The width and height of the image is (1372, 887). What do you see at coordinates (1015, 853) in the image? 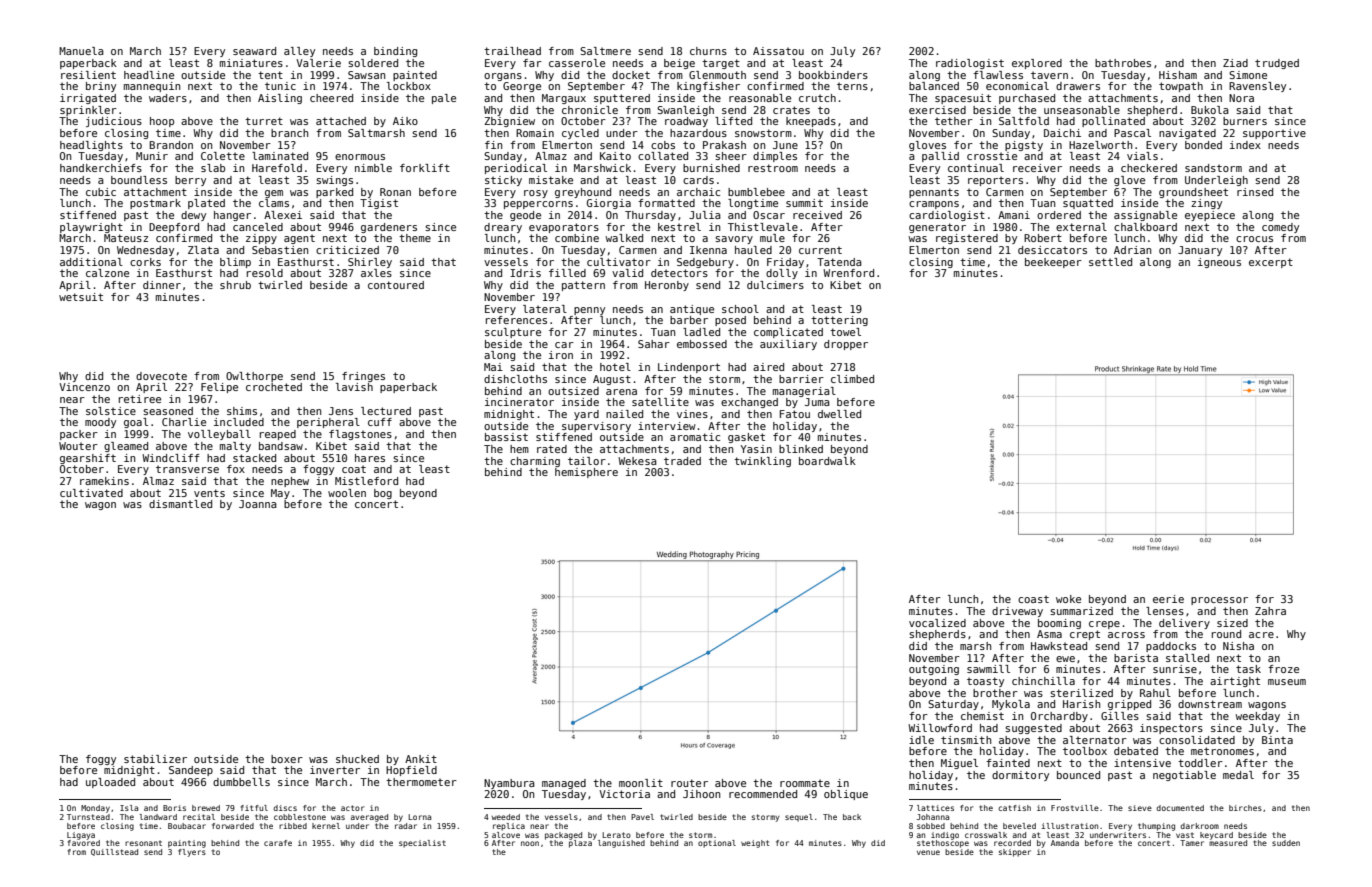
I see `skipper` at bounding box center [1015, 853].
